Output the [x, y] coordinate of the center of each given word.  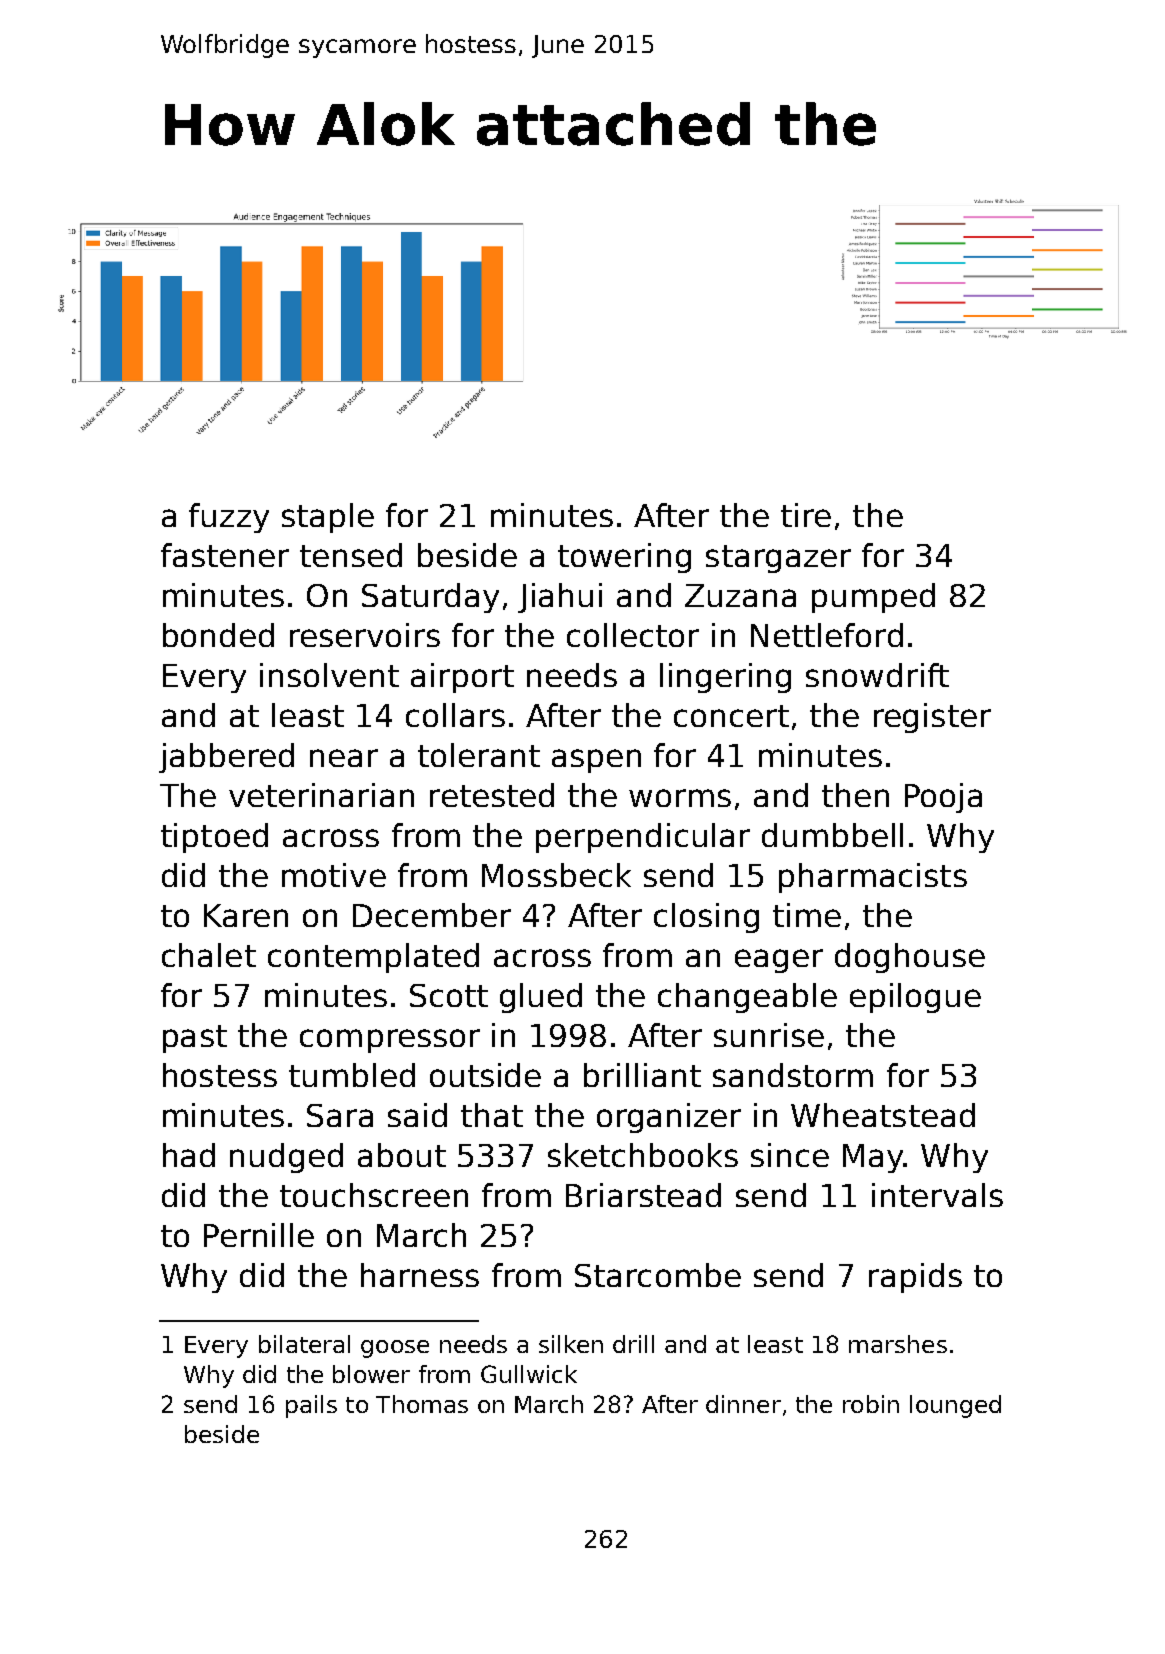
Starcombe [658, 1275]
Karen [246, 915]
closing [706, 918]
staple [328, 518]
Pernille [259, 1235]
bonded [218, 635]
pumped [873, 598]
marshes [898, 1344]
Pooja [943, 798]
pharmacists [873, 878]
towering [624, 558]
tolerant [479, 755]
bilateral [304, 1344]
